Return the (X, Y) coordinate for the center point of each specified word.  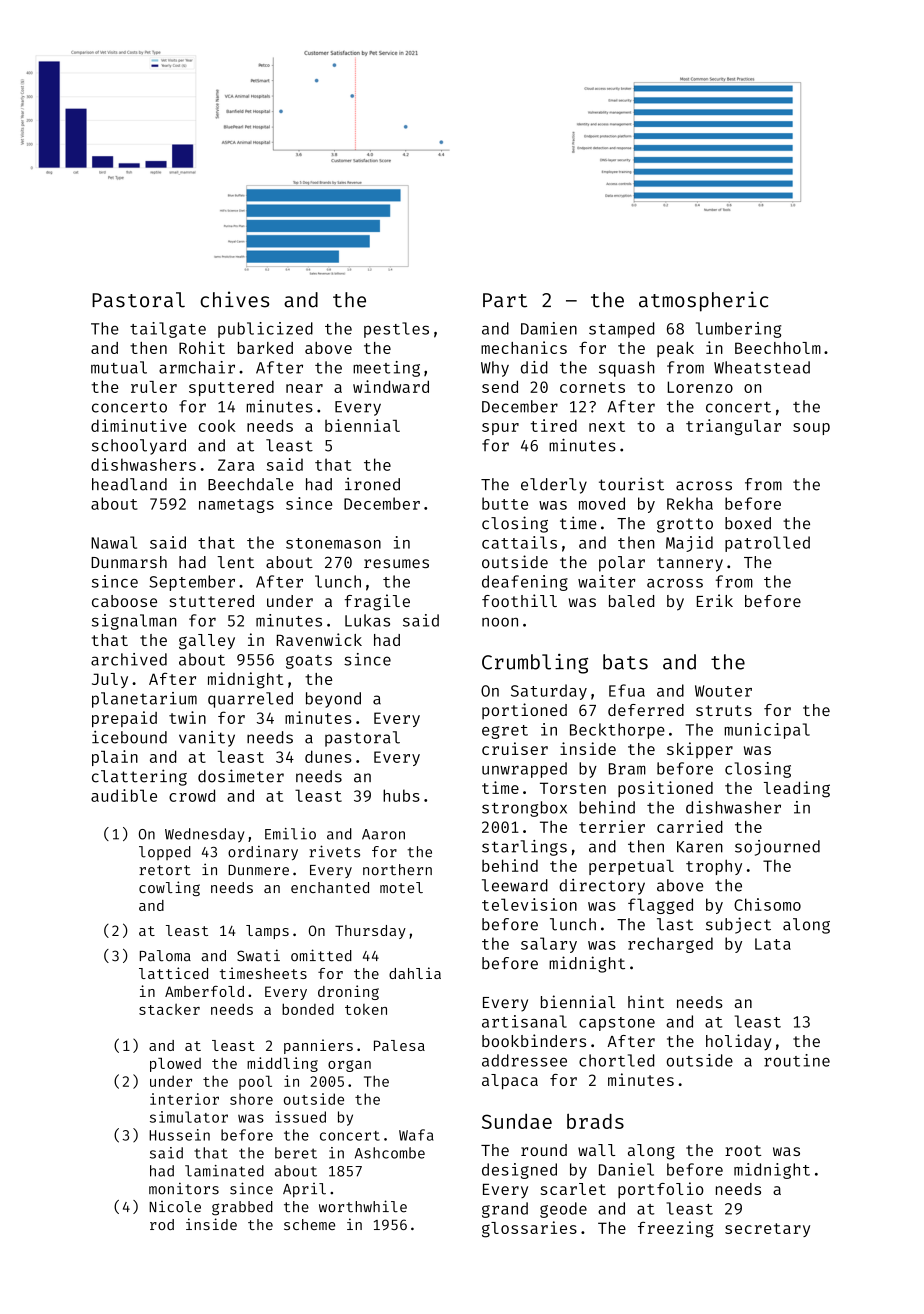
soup (811, 429)
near (304, 388)
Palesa (399, 1045)
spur (500, 429)
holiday (738, 1042)
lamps (267, 932)
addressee (524, 1060)
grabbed (242, 1208)
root (743, 1150)
